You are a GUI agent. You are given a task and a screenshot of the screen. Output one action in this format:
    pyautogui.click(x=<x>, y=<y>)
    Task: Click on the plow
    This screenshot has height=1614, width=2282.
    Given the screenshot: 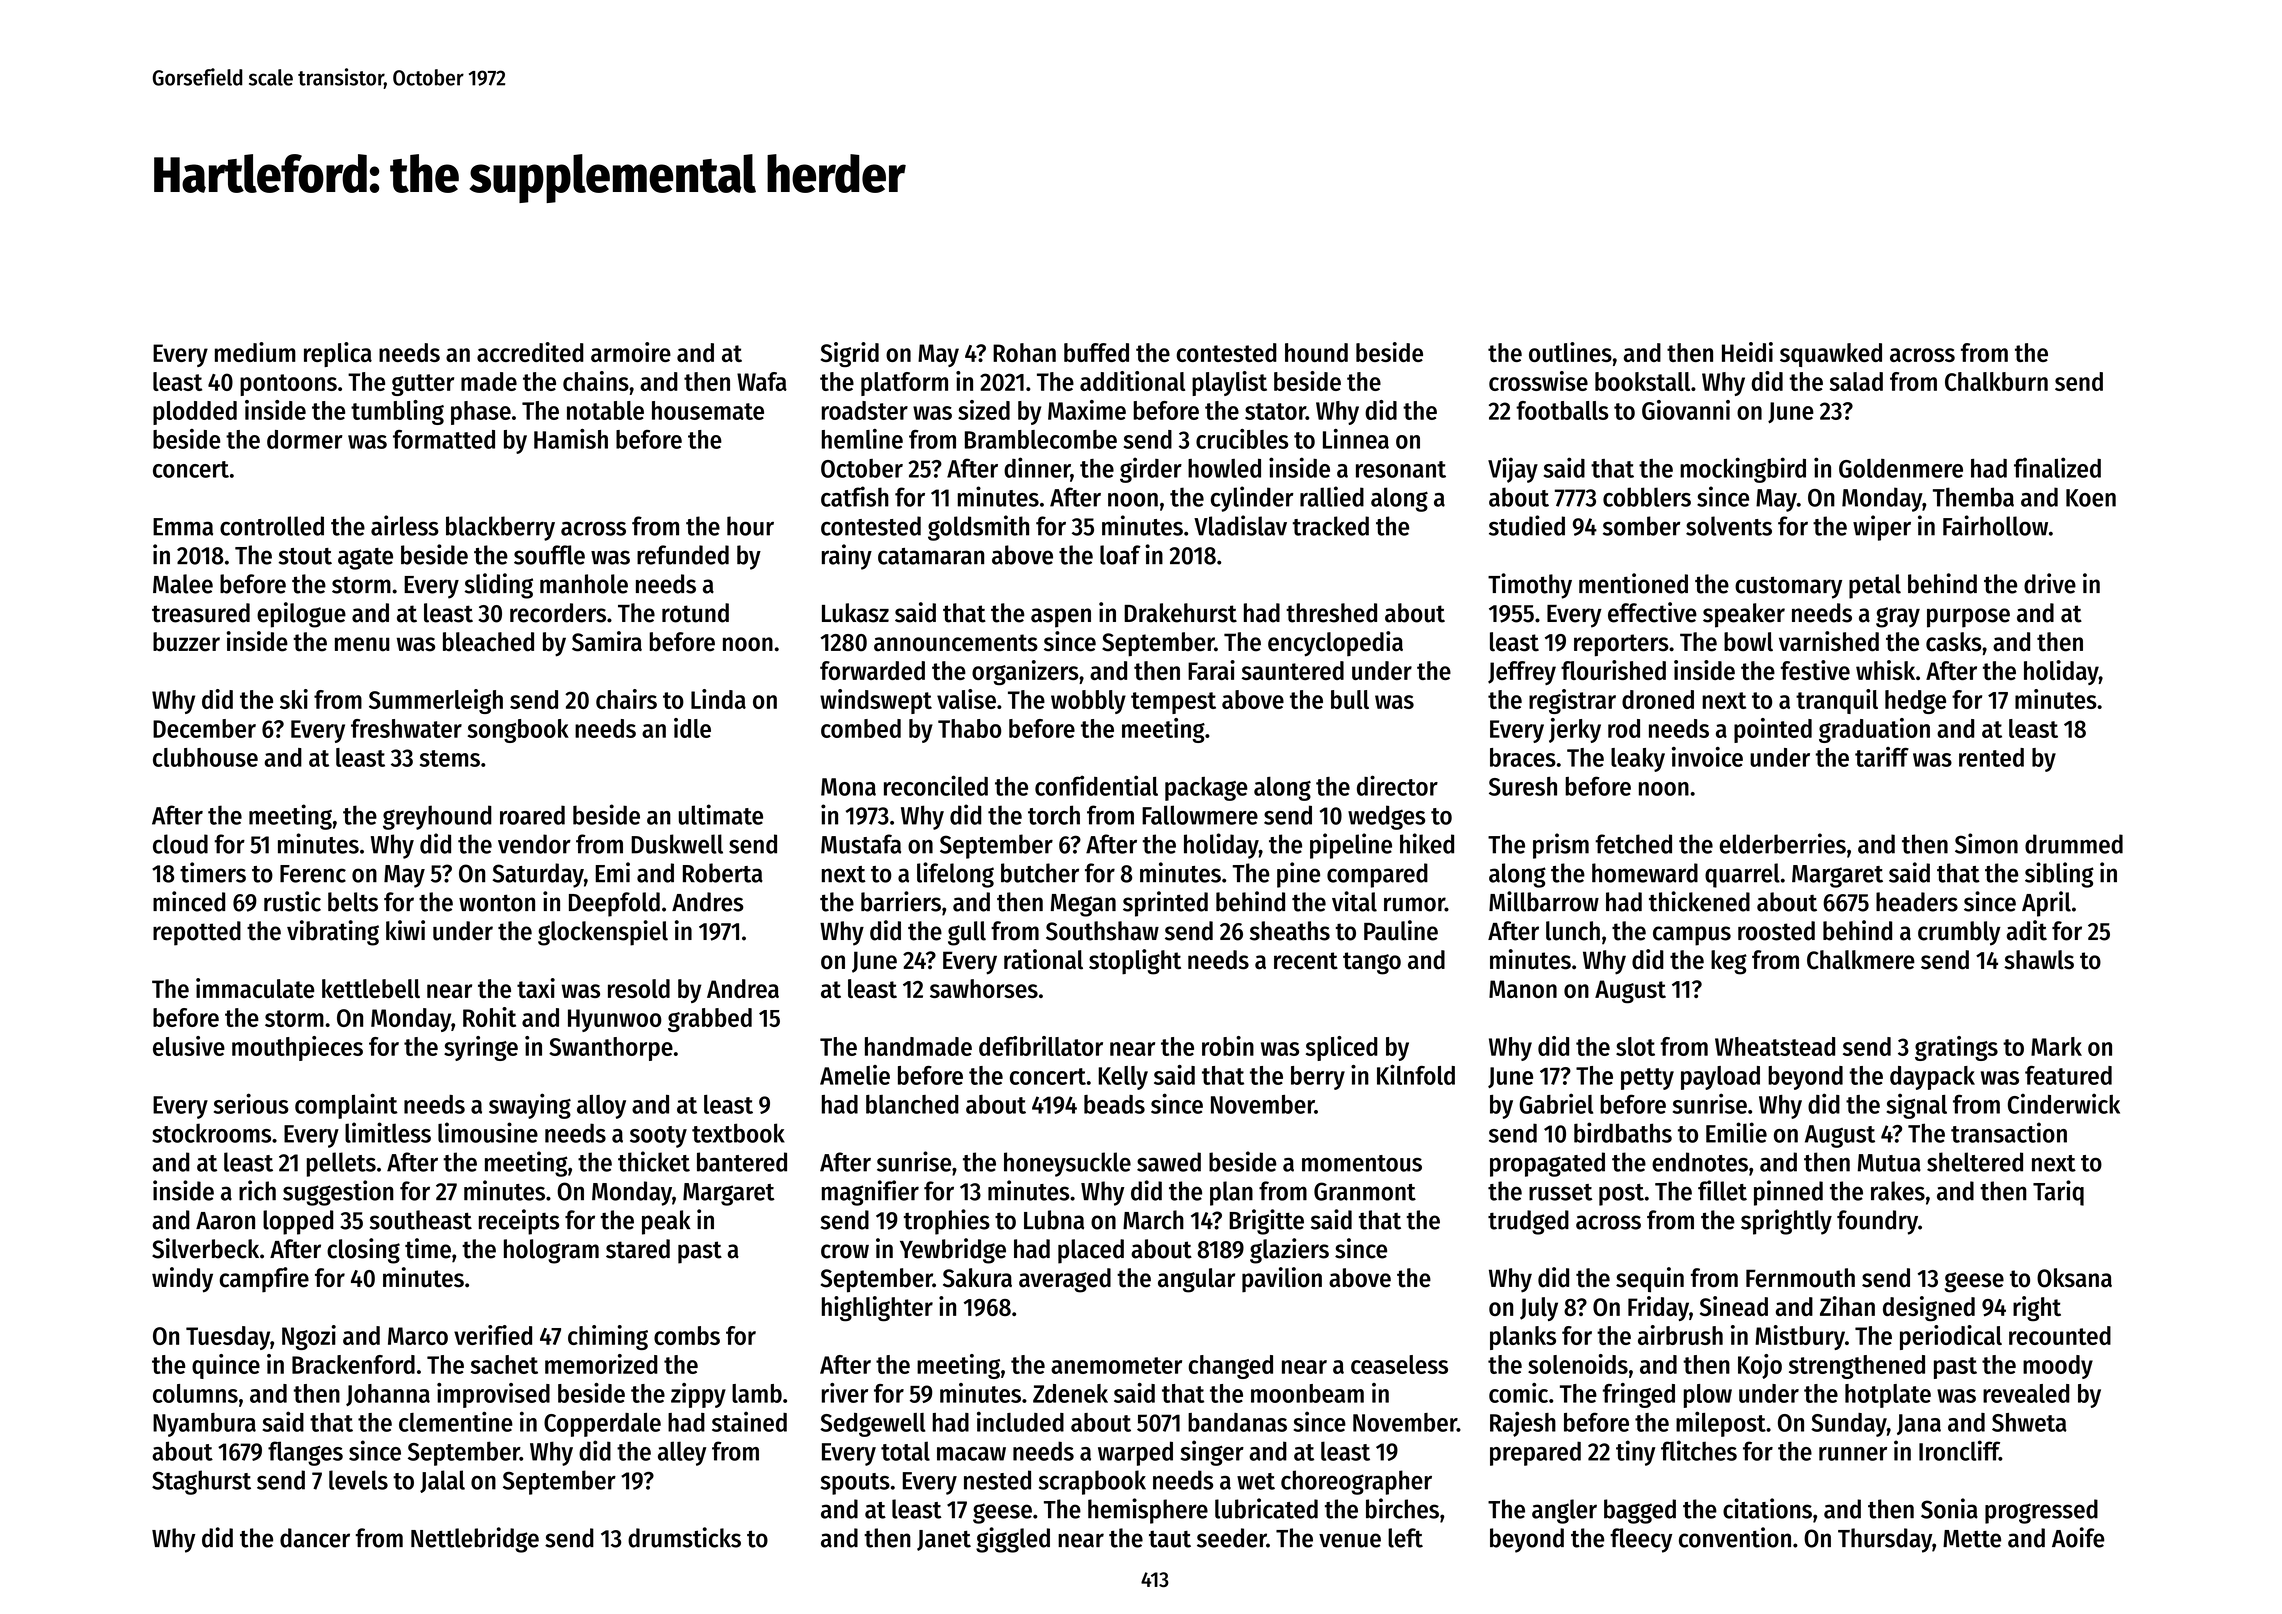 What is the action you would take?
    pyautogui.click(x=1708, y=1396)
